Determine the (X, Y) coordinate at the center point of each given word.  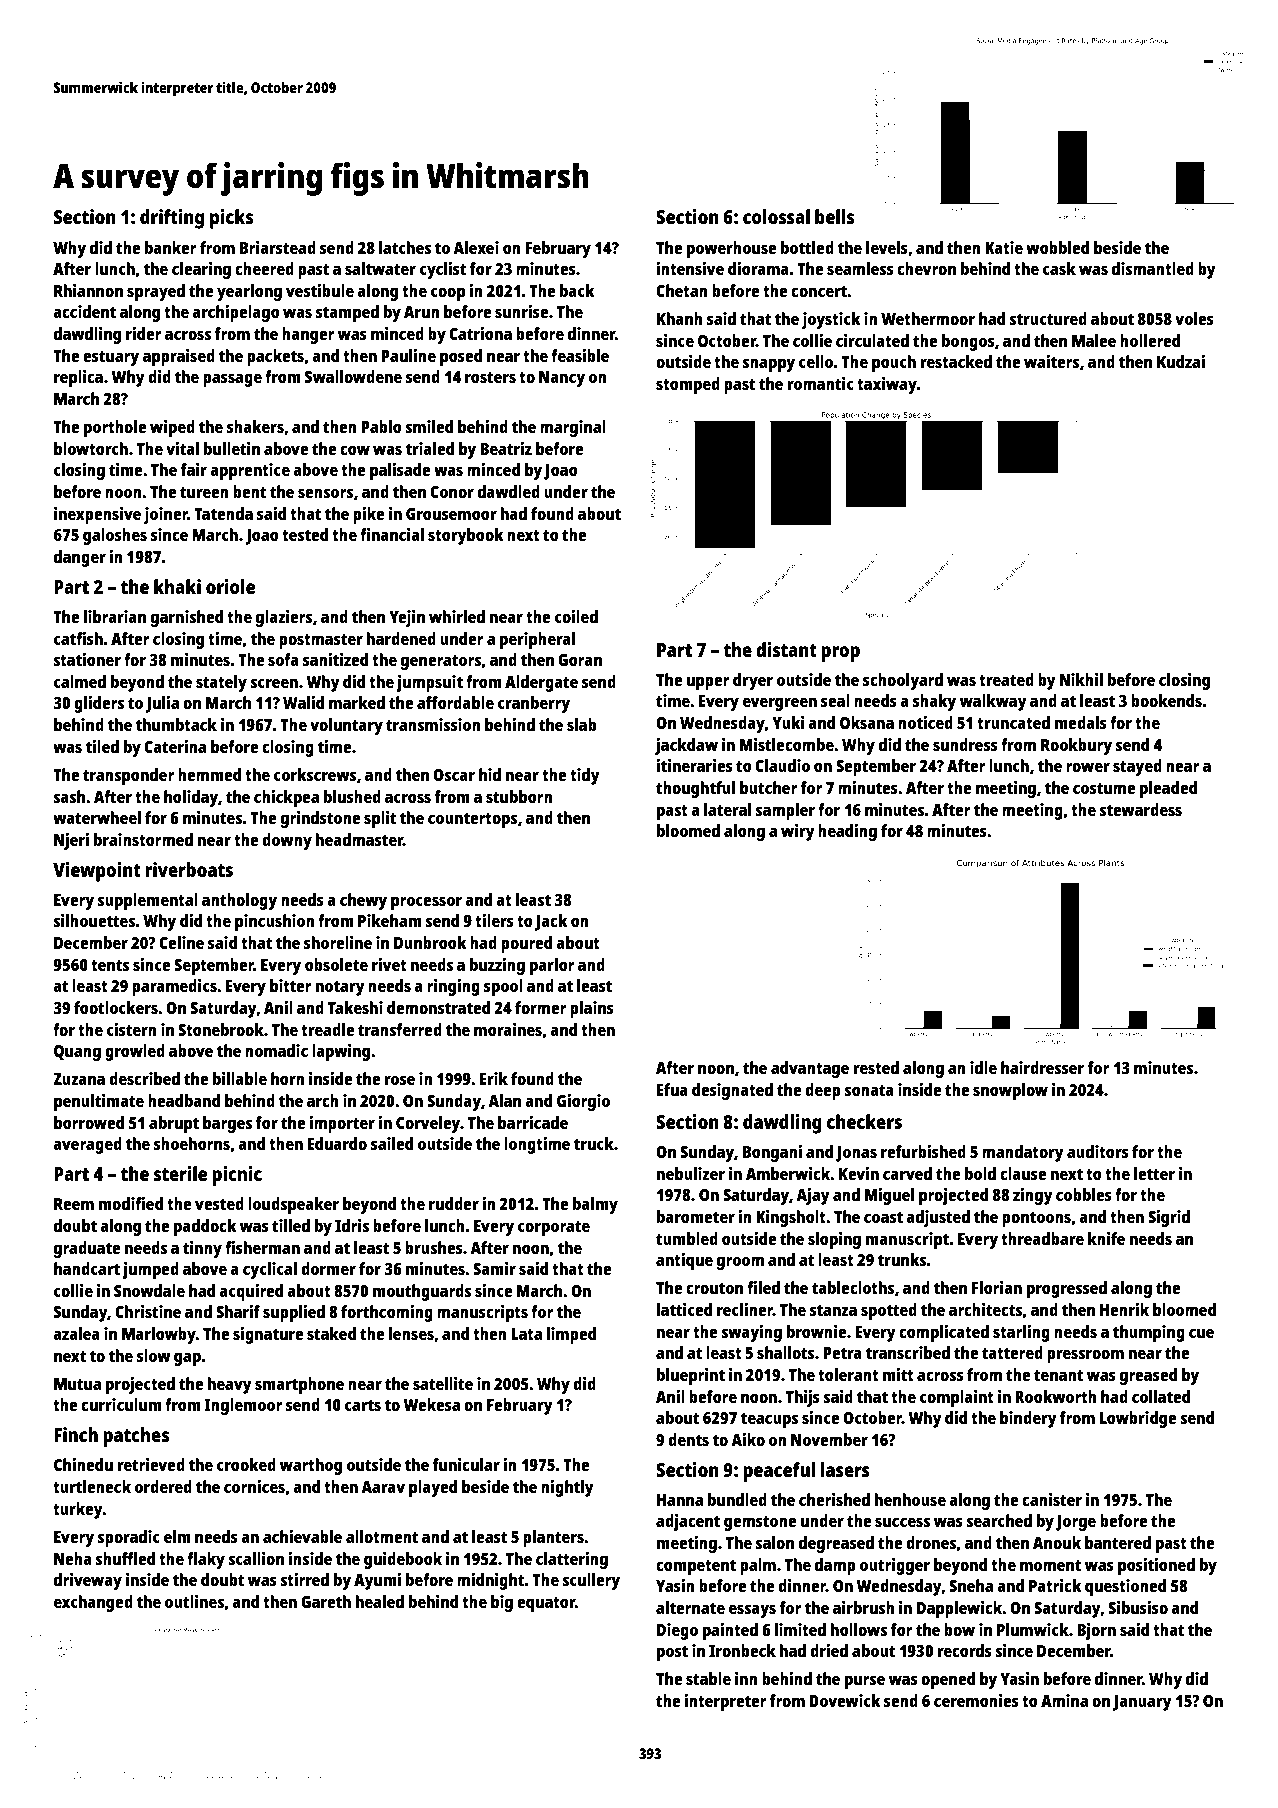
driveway (88, 1581)
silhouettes (94, 920)
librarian (115, 616)
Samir (494, 1268)
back (577, 290)
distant (786, 649)
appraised (179, 357)
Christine (148, 1311)
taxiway (887, 385)
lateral (727, 809)
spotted (889, 1311)
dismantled (1153, 268)
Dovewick (845, 1700)
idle (983, 1067)
